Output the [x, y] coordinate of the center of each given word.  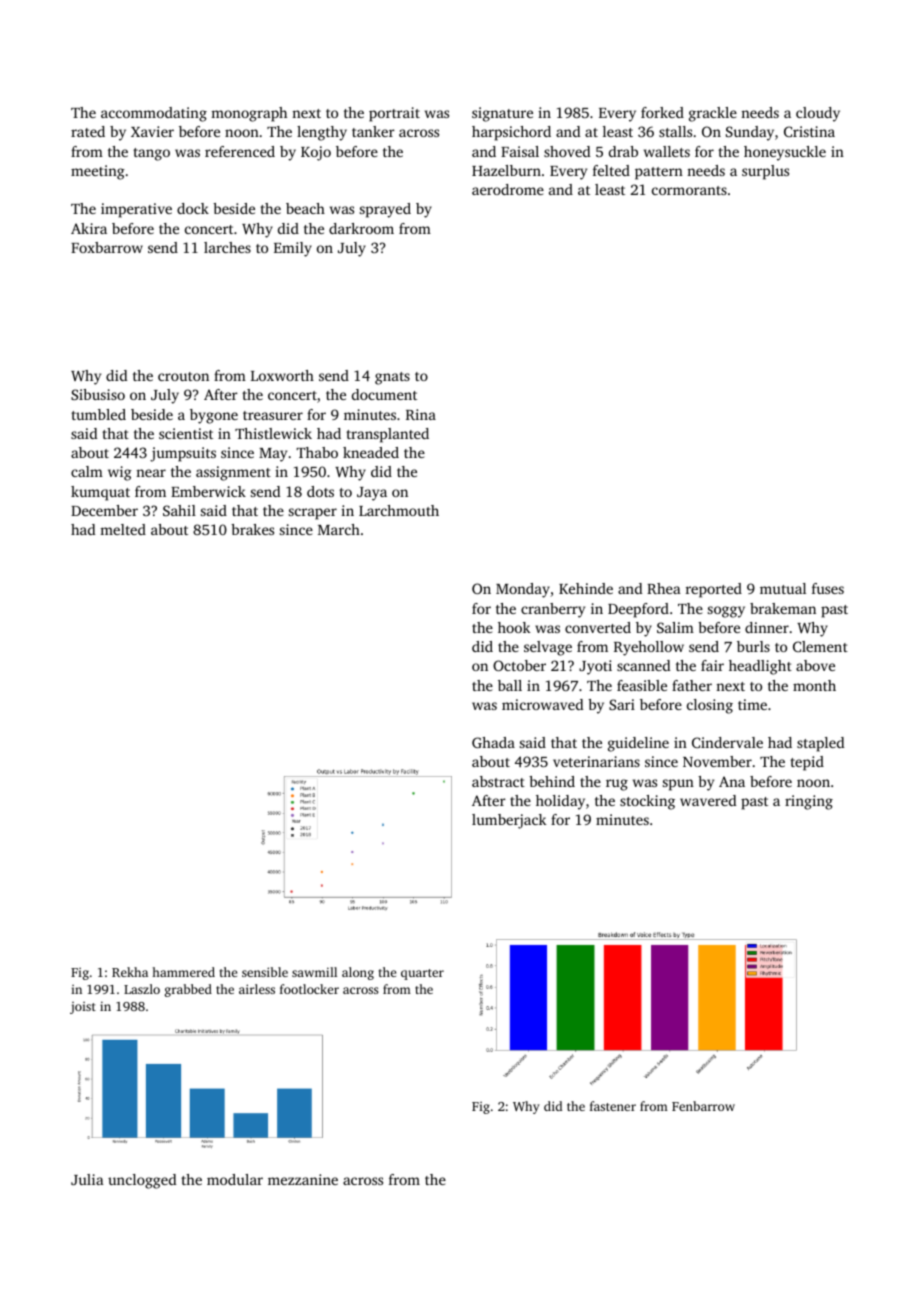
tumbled [98, 414]
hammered [183, 972]
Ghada [493, 742]
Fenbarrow [703, 1106]
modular [235, 1179]
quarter [422, 974]
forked [662, 112]
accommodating [154, 114]
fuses [828, 588]
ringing [809, 802]
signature [502, 114]
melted [123, 529]
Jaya [372, 494]
